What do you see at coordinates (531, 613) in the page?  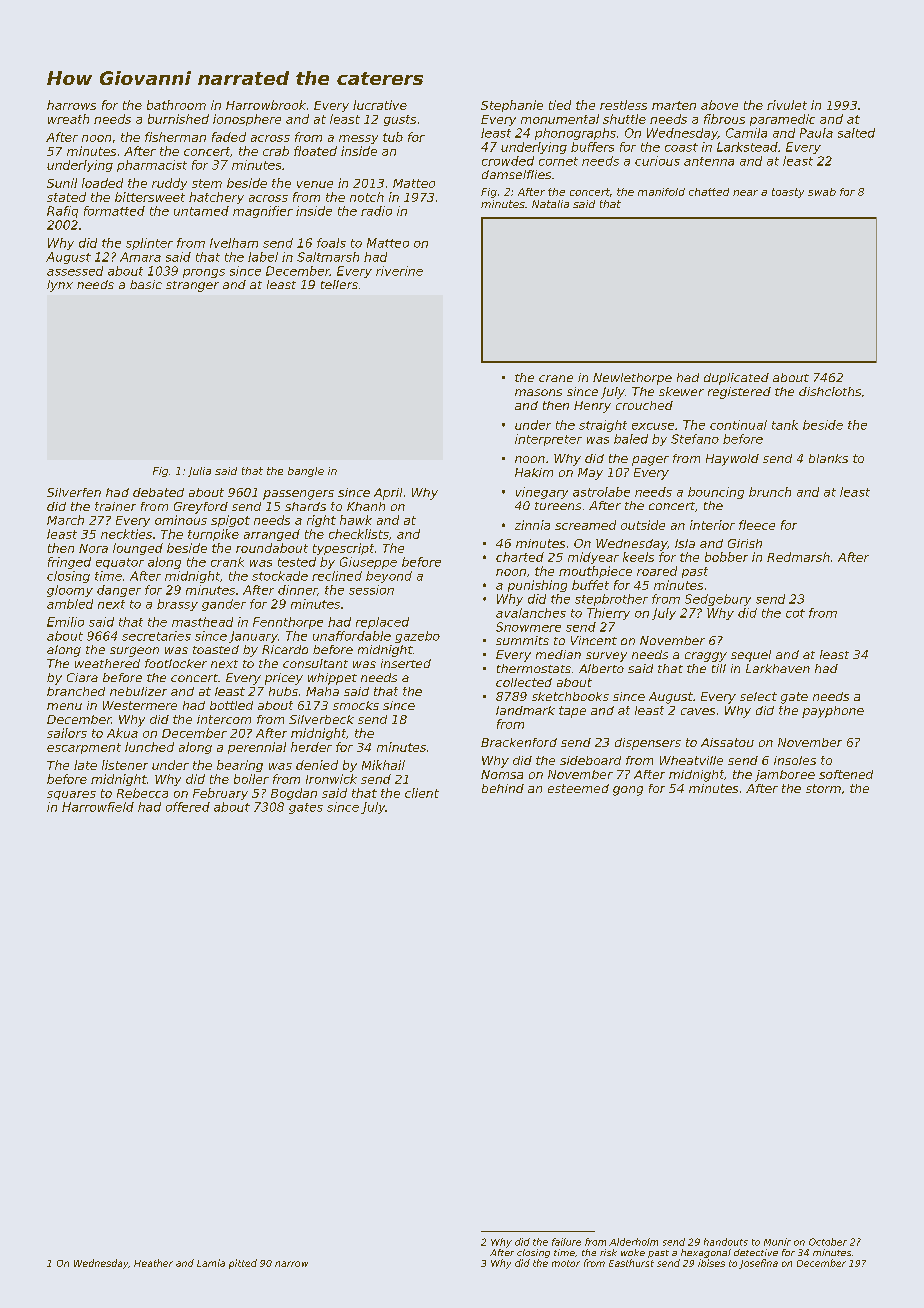 I see `avalanches` at bounding box center [531, 613].
